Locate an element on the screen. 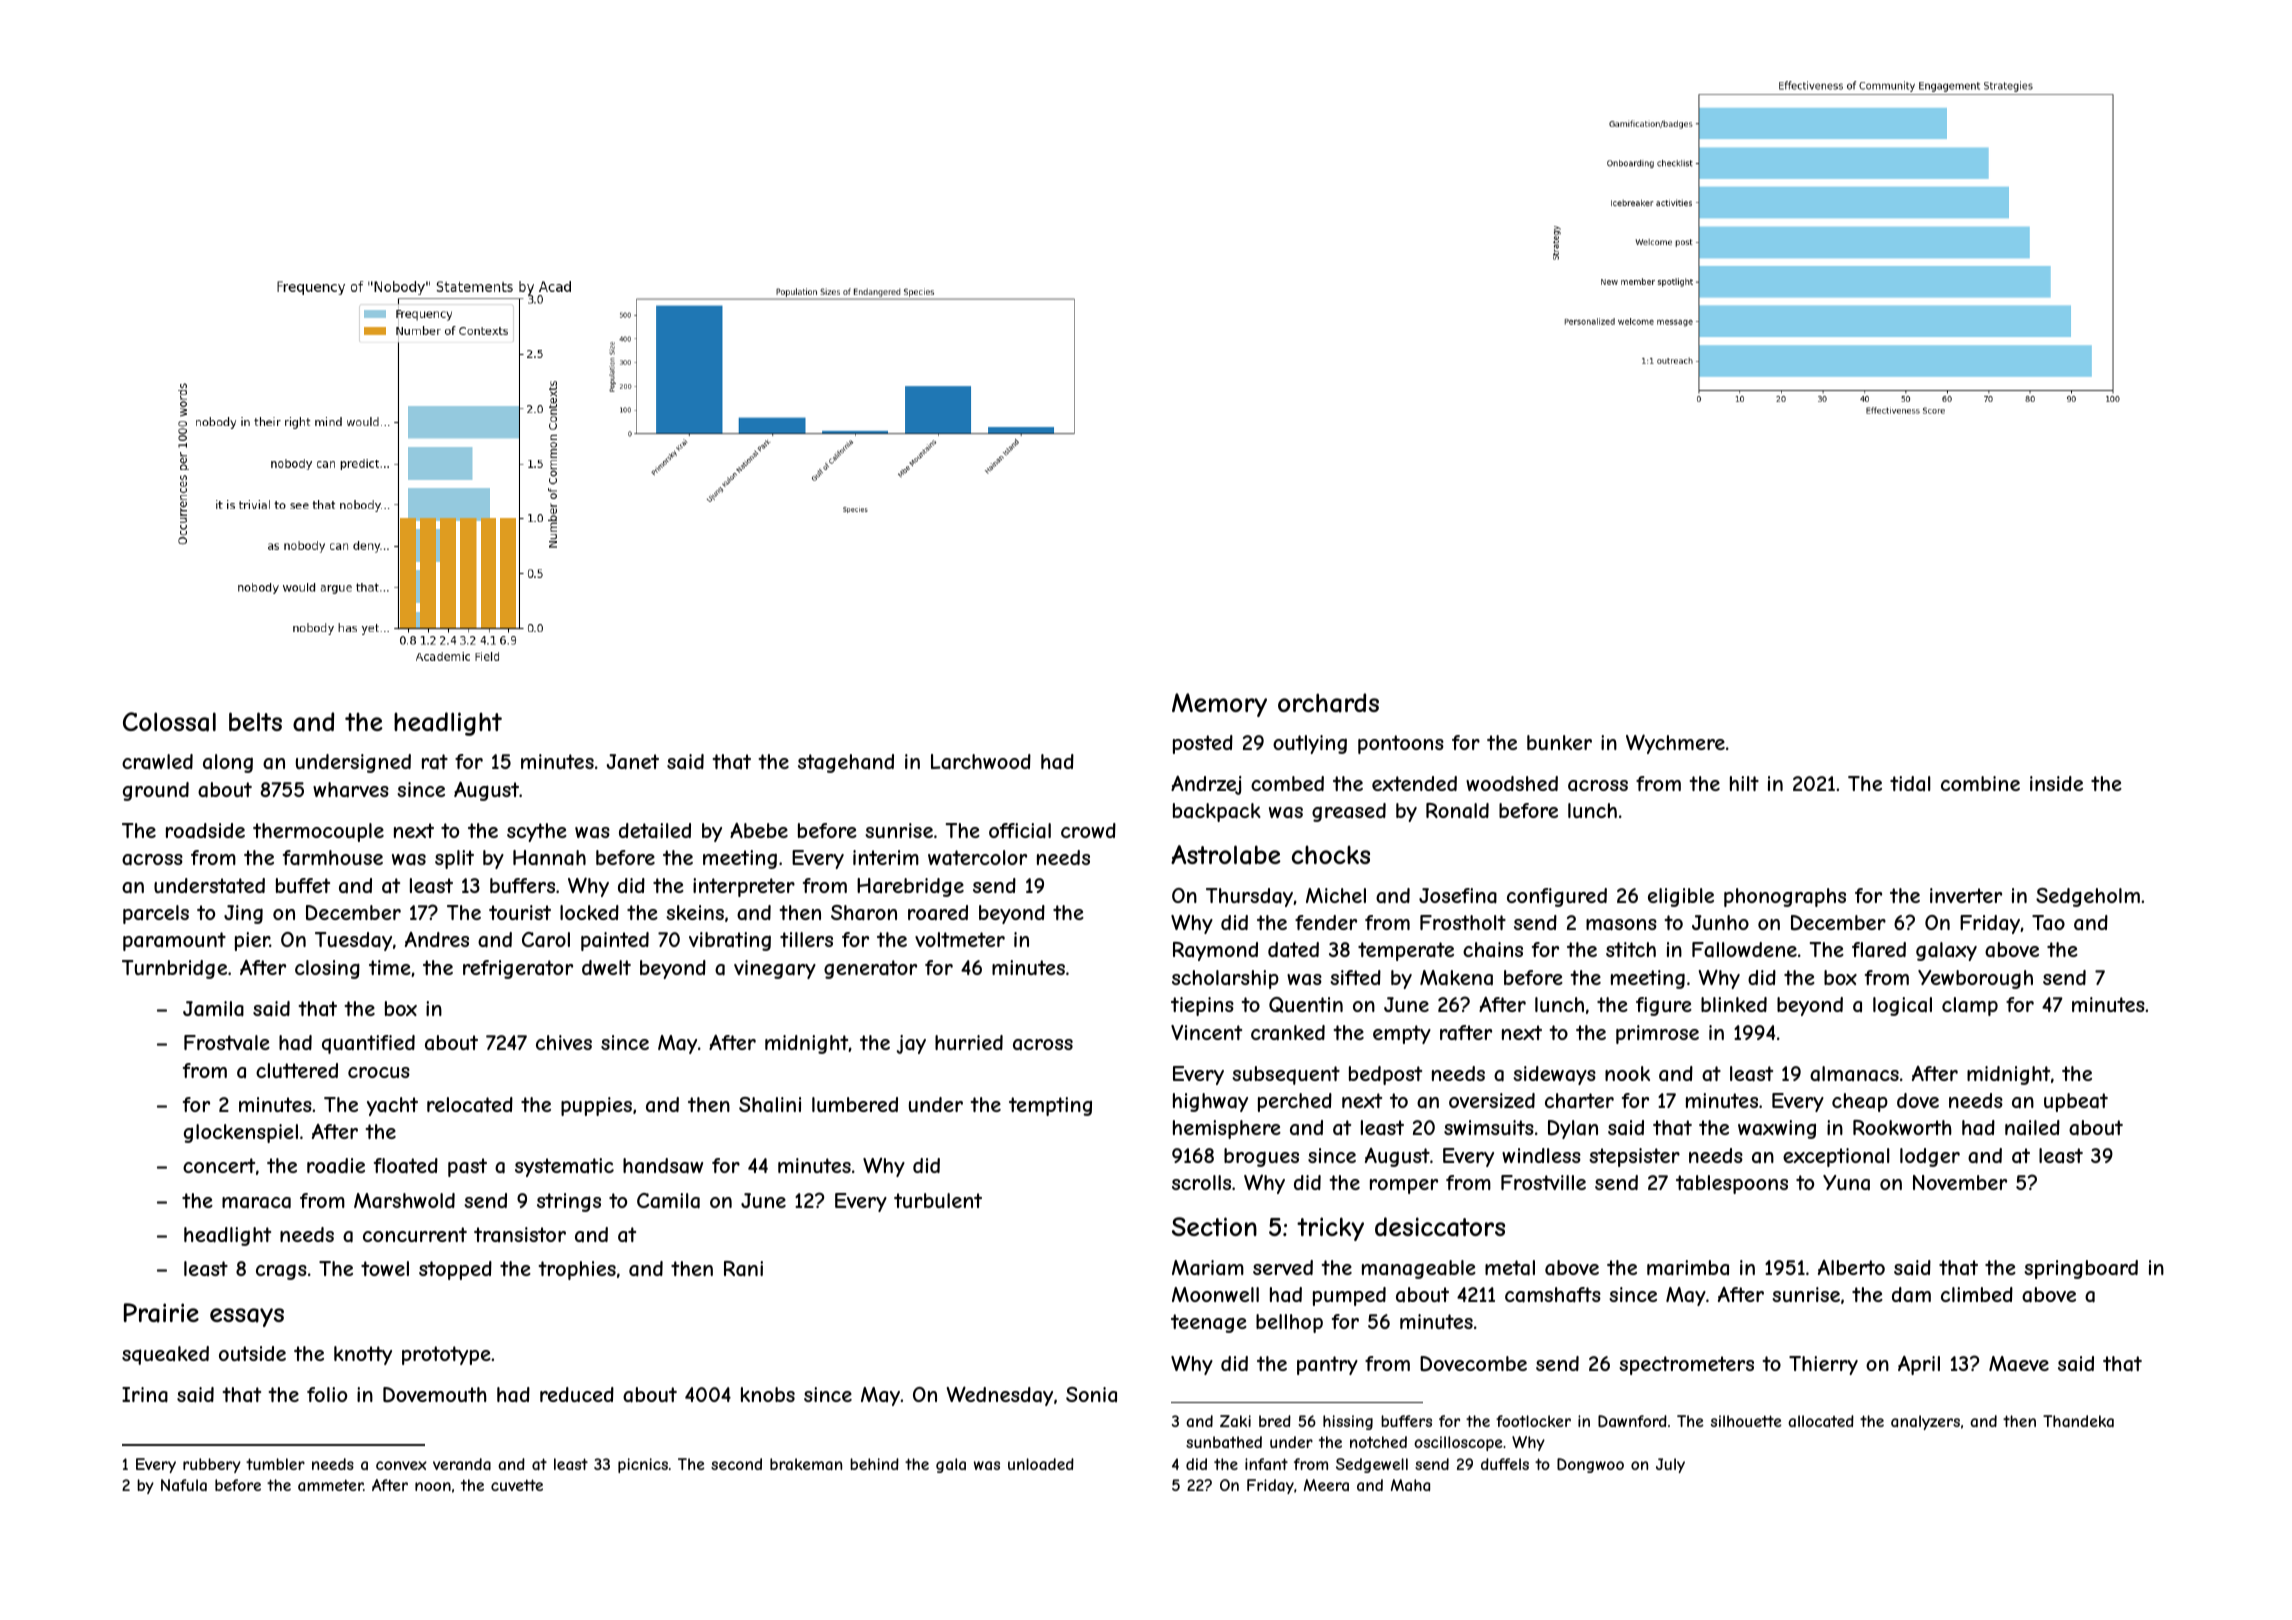 This screenshot has width=2292, height=1620. pumped is located at coordinates (1349, 1296).
